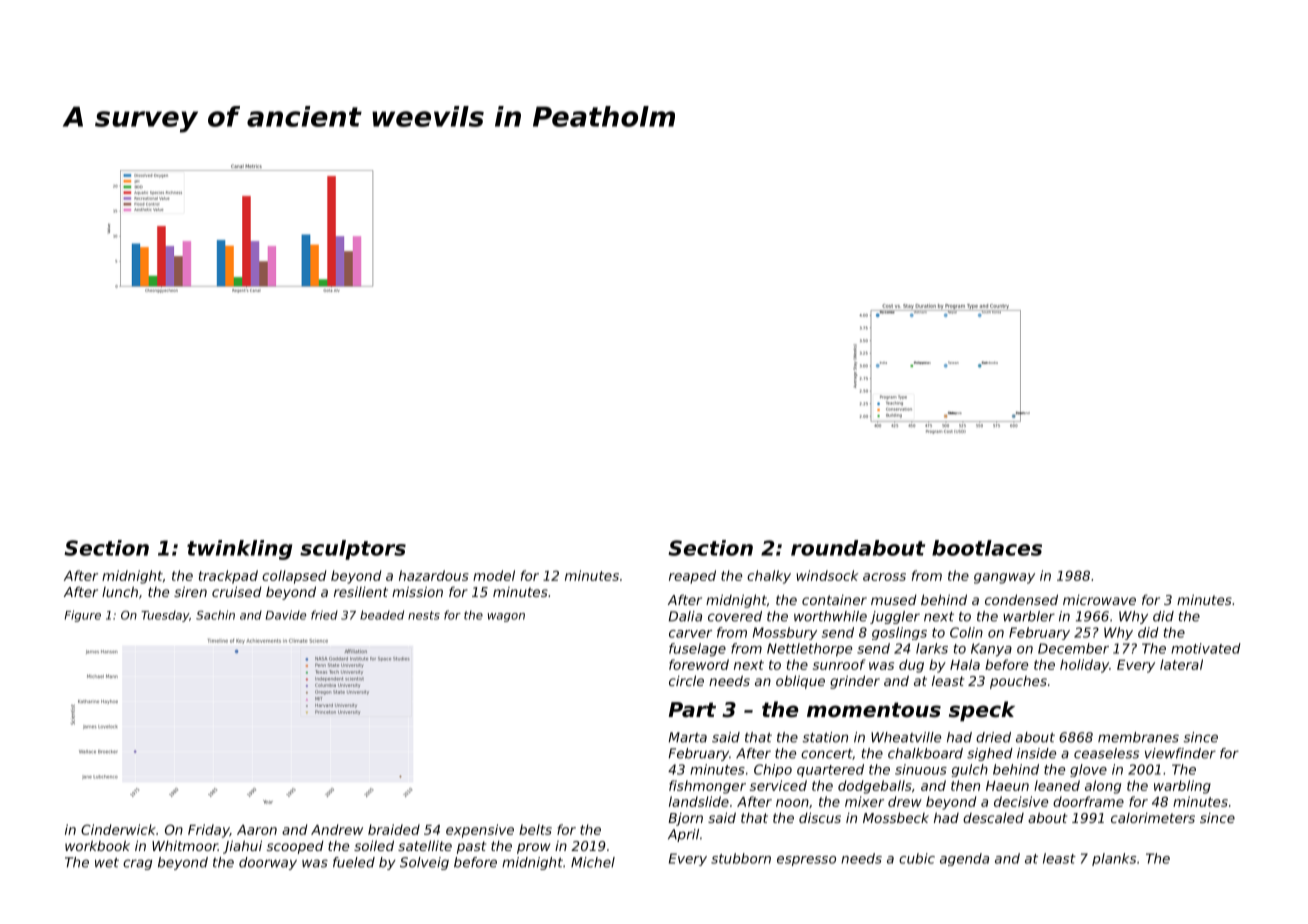 The image size is (1308, 924). Describe the element at coordinates (424, 863) in the screenshot. I see `Solveig` at that location.
